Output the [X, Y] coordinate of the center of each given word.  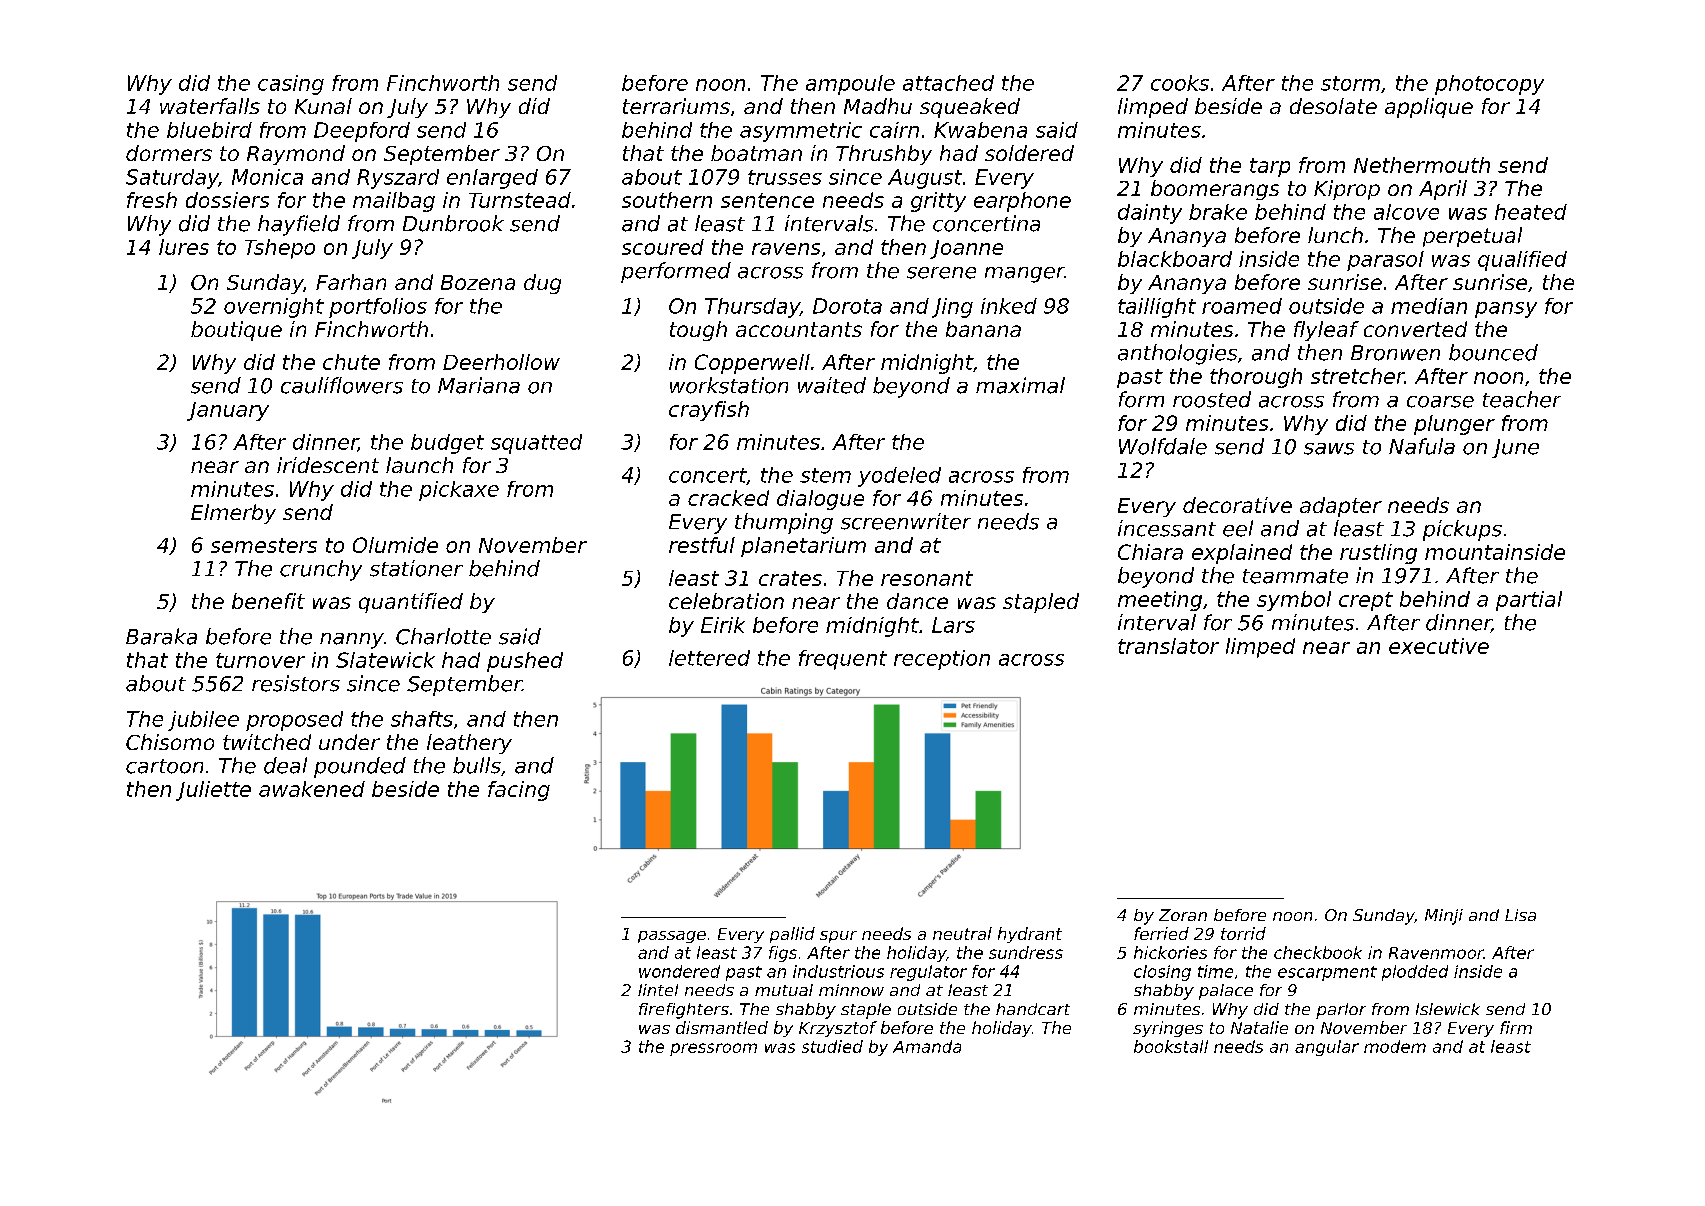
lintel [658, 990]
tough [698, 331]
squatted [536, 444]
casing [291, 85]
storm [1350, 83]
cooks [1180, 83]
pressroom [713, 1049]
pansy [1506, 310]
